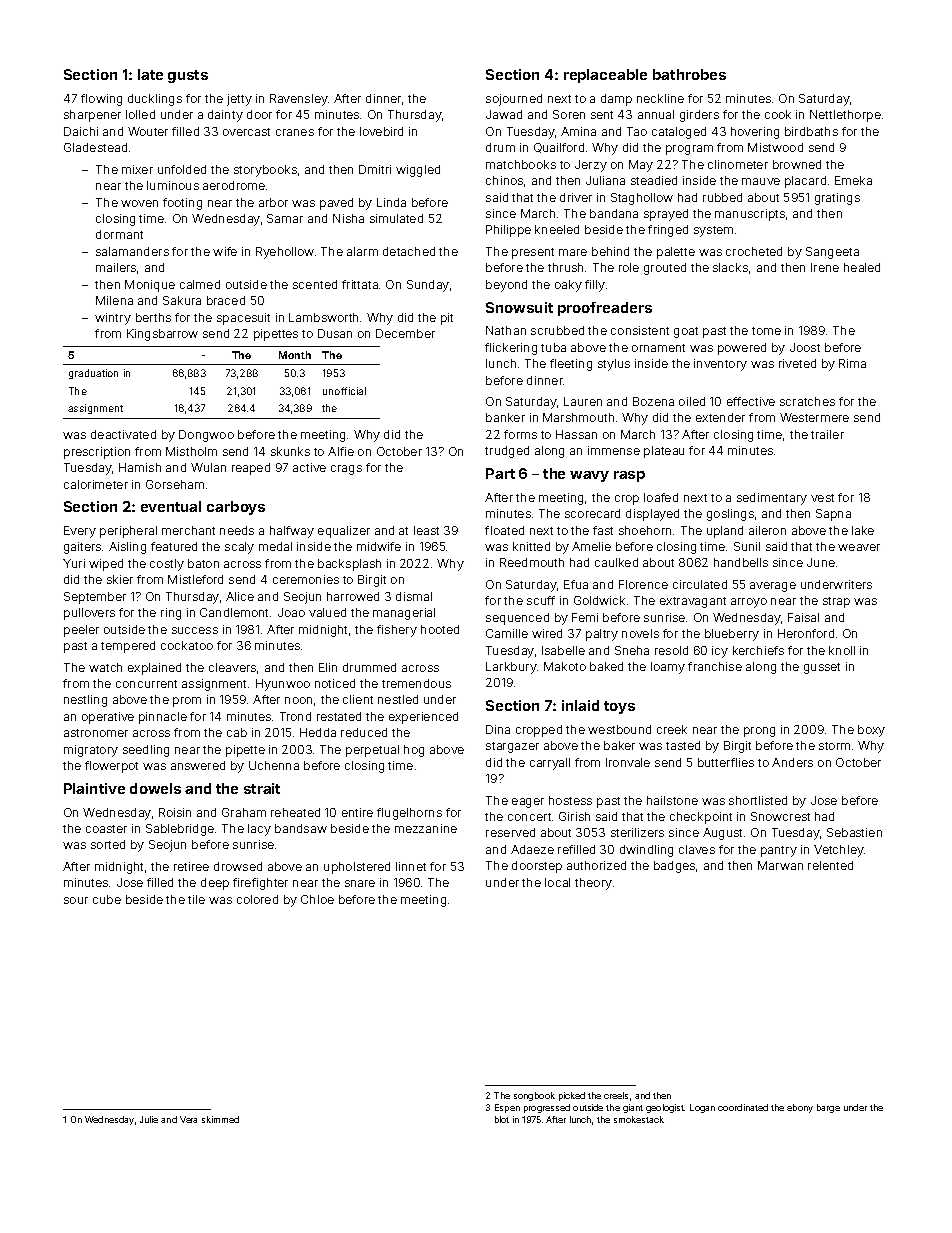 This screenshot has height=1233, width=952. I want to click on Nettlethorpe, so click(845, 116).
